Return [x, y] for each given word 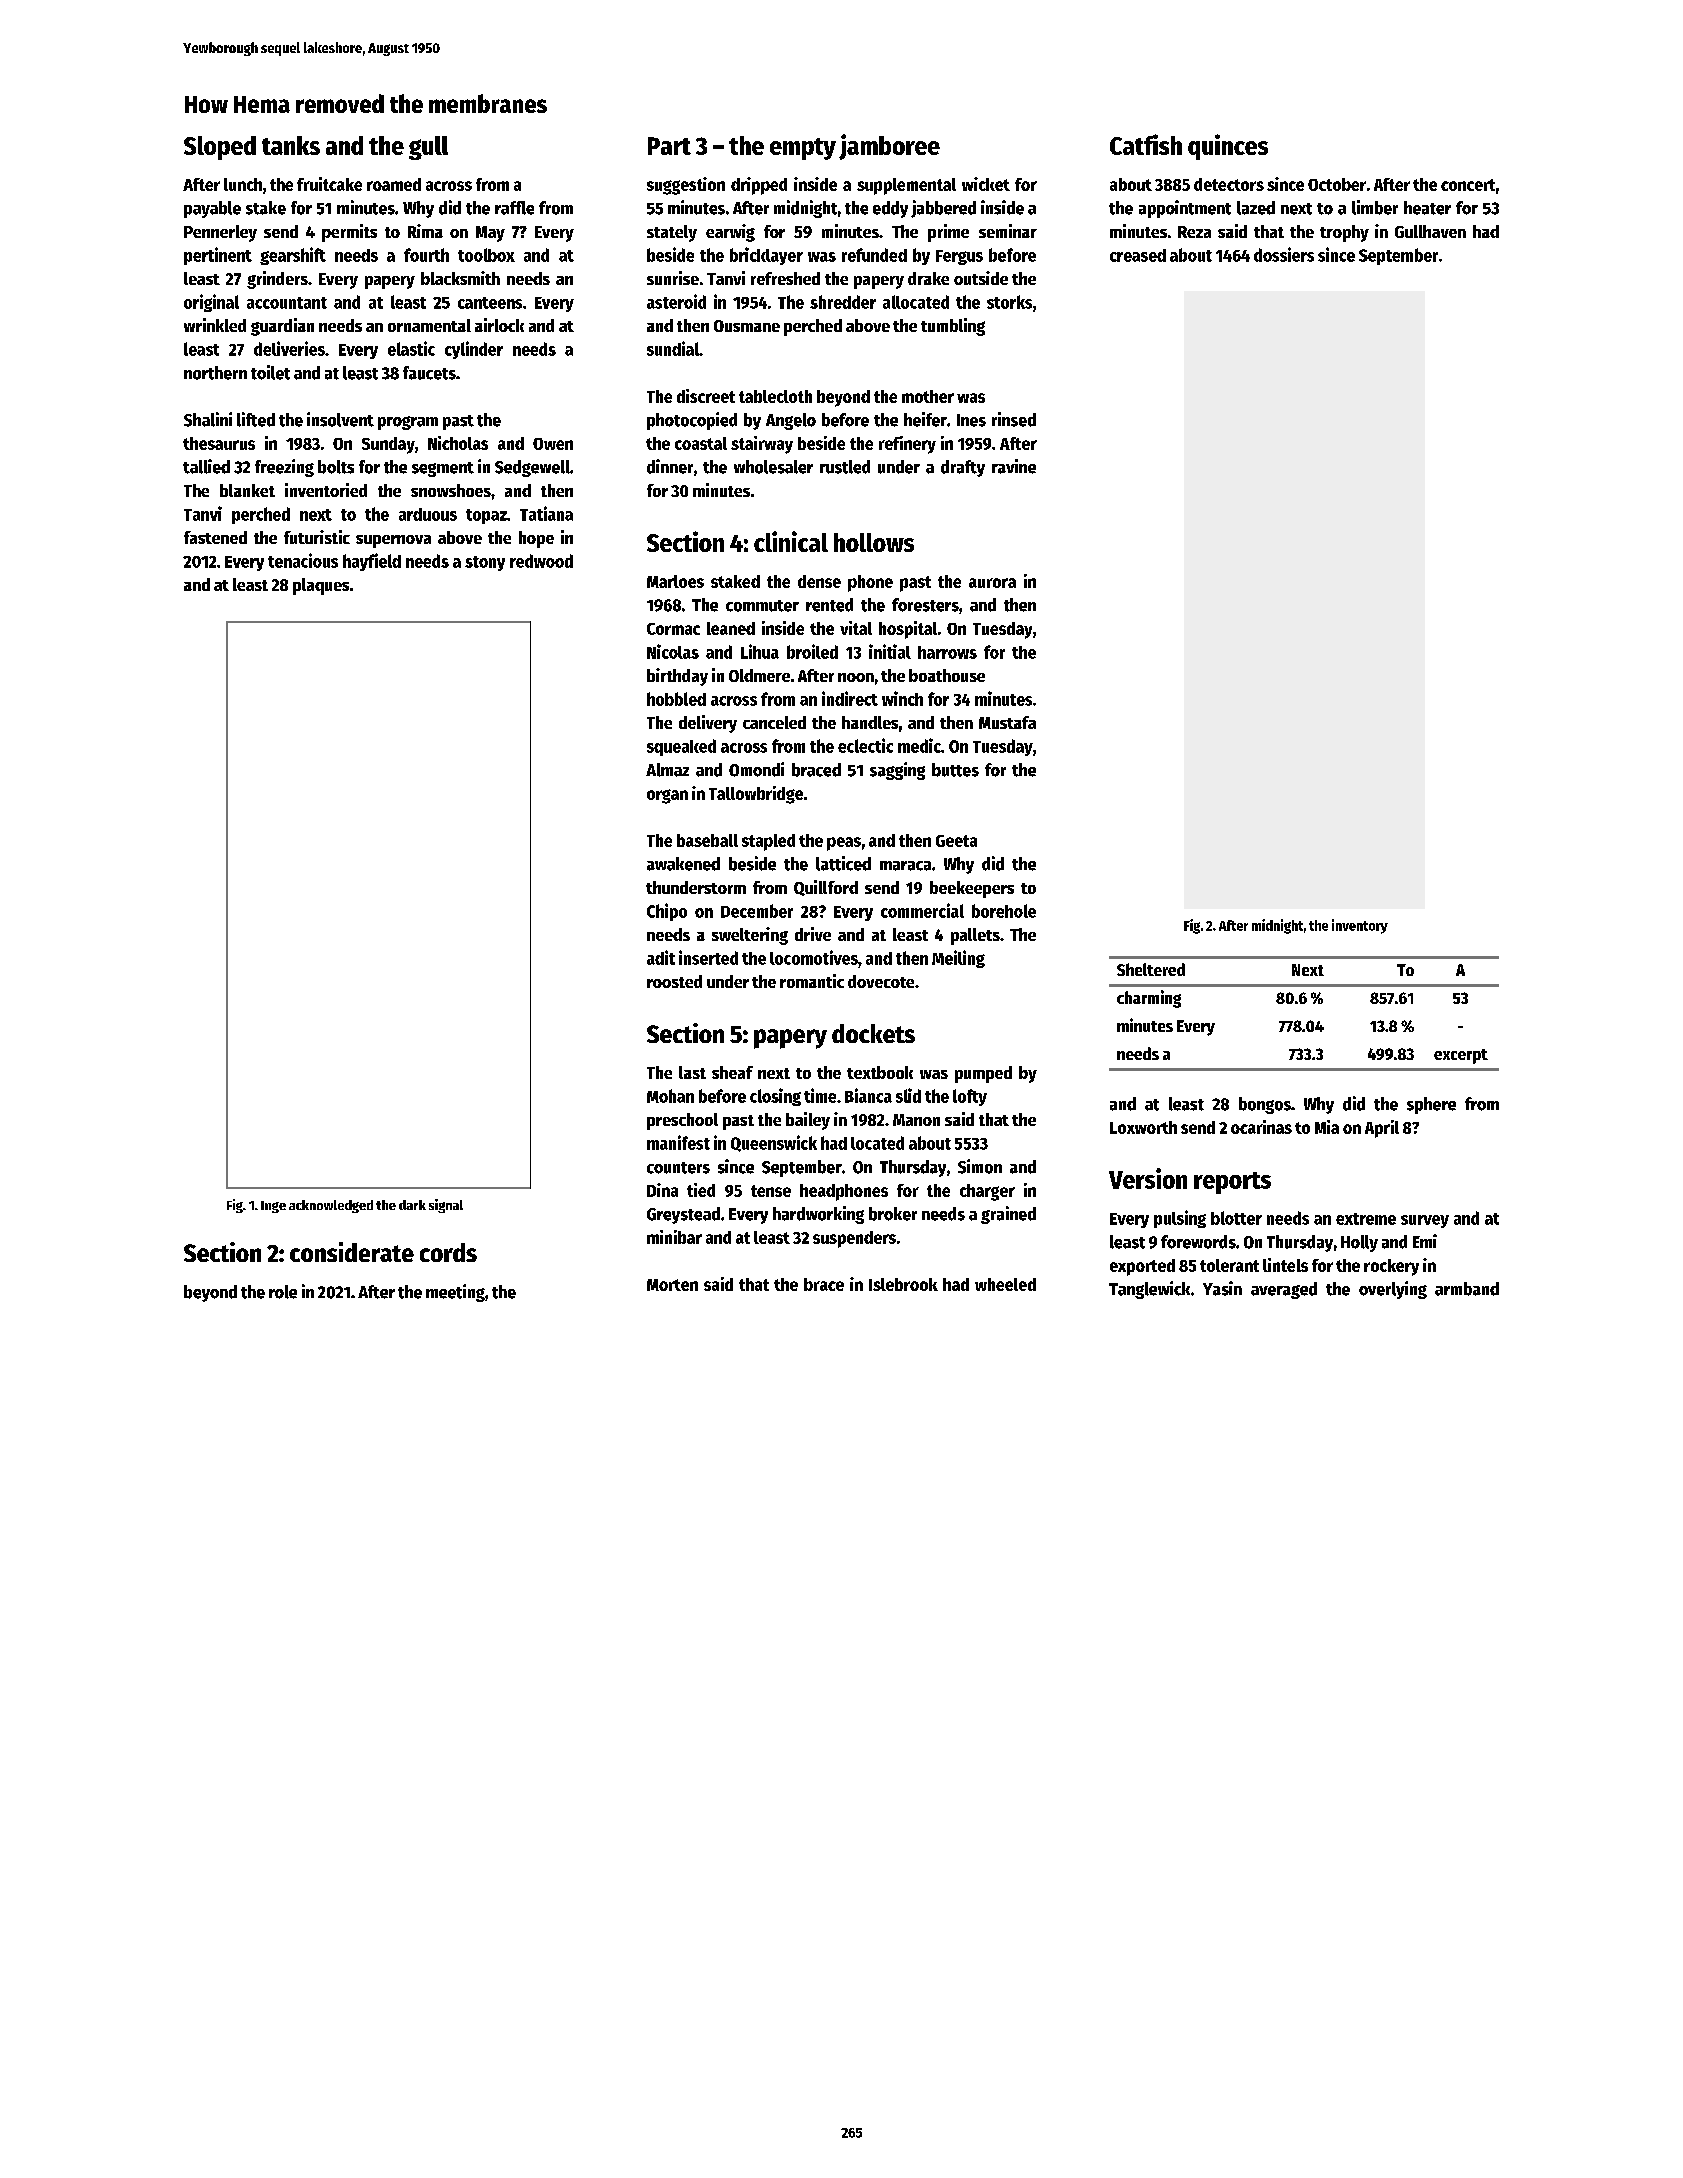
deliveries [289, 348]
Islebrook [903, 1284]
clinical [791, 541]
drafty [963, 468]
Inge [273, 1207]
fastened [215, 537]
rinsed [1014, 419]
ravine [1014, 466]
